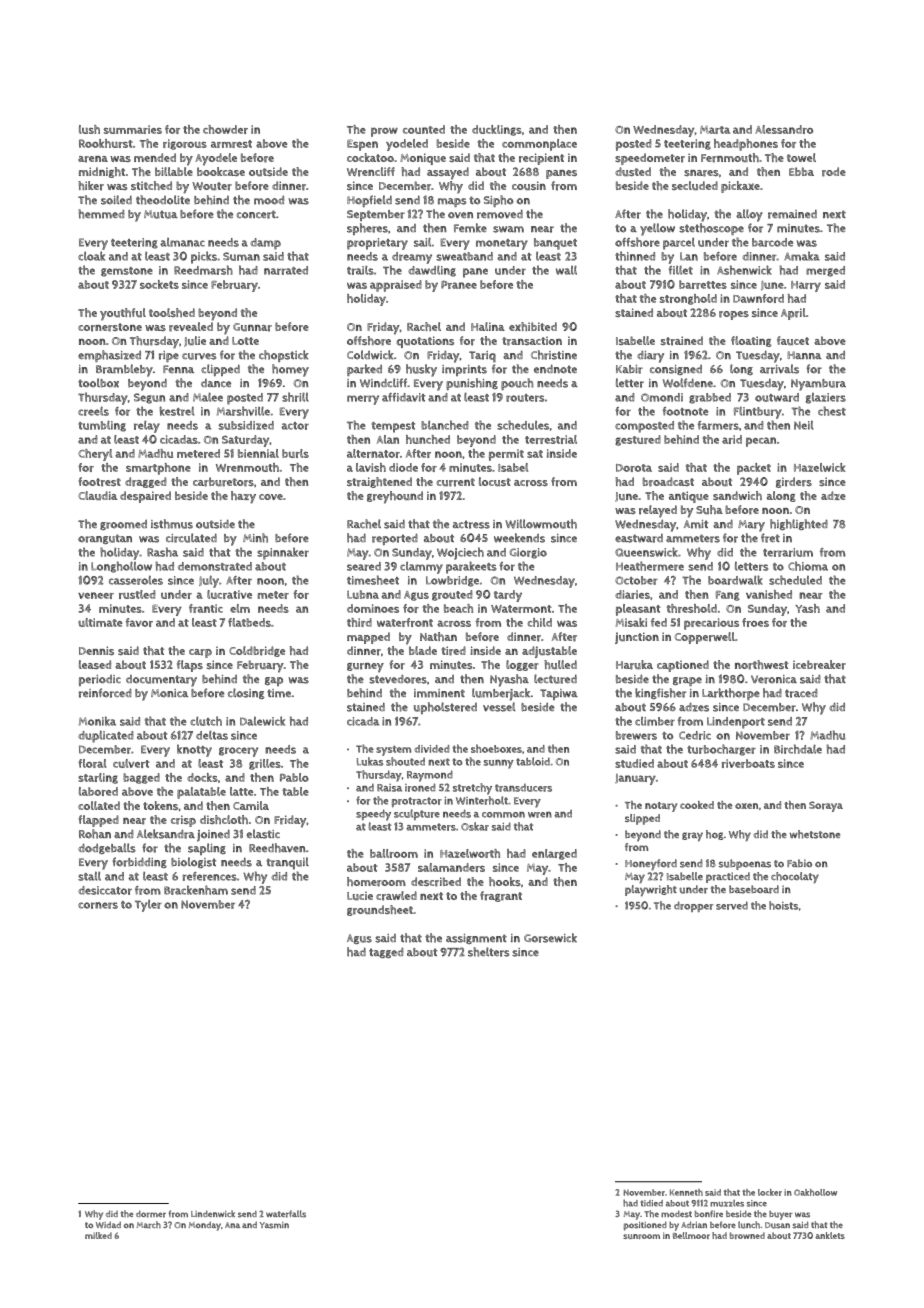 The width and height of the image is (924, 1308). I want to click on slipped, so click(642, 819).
